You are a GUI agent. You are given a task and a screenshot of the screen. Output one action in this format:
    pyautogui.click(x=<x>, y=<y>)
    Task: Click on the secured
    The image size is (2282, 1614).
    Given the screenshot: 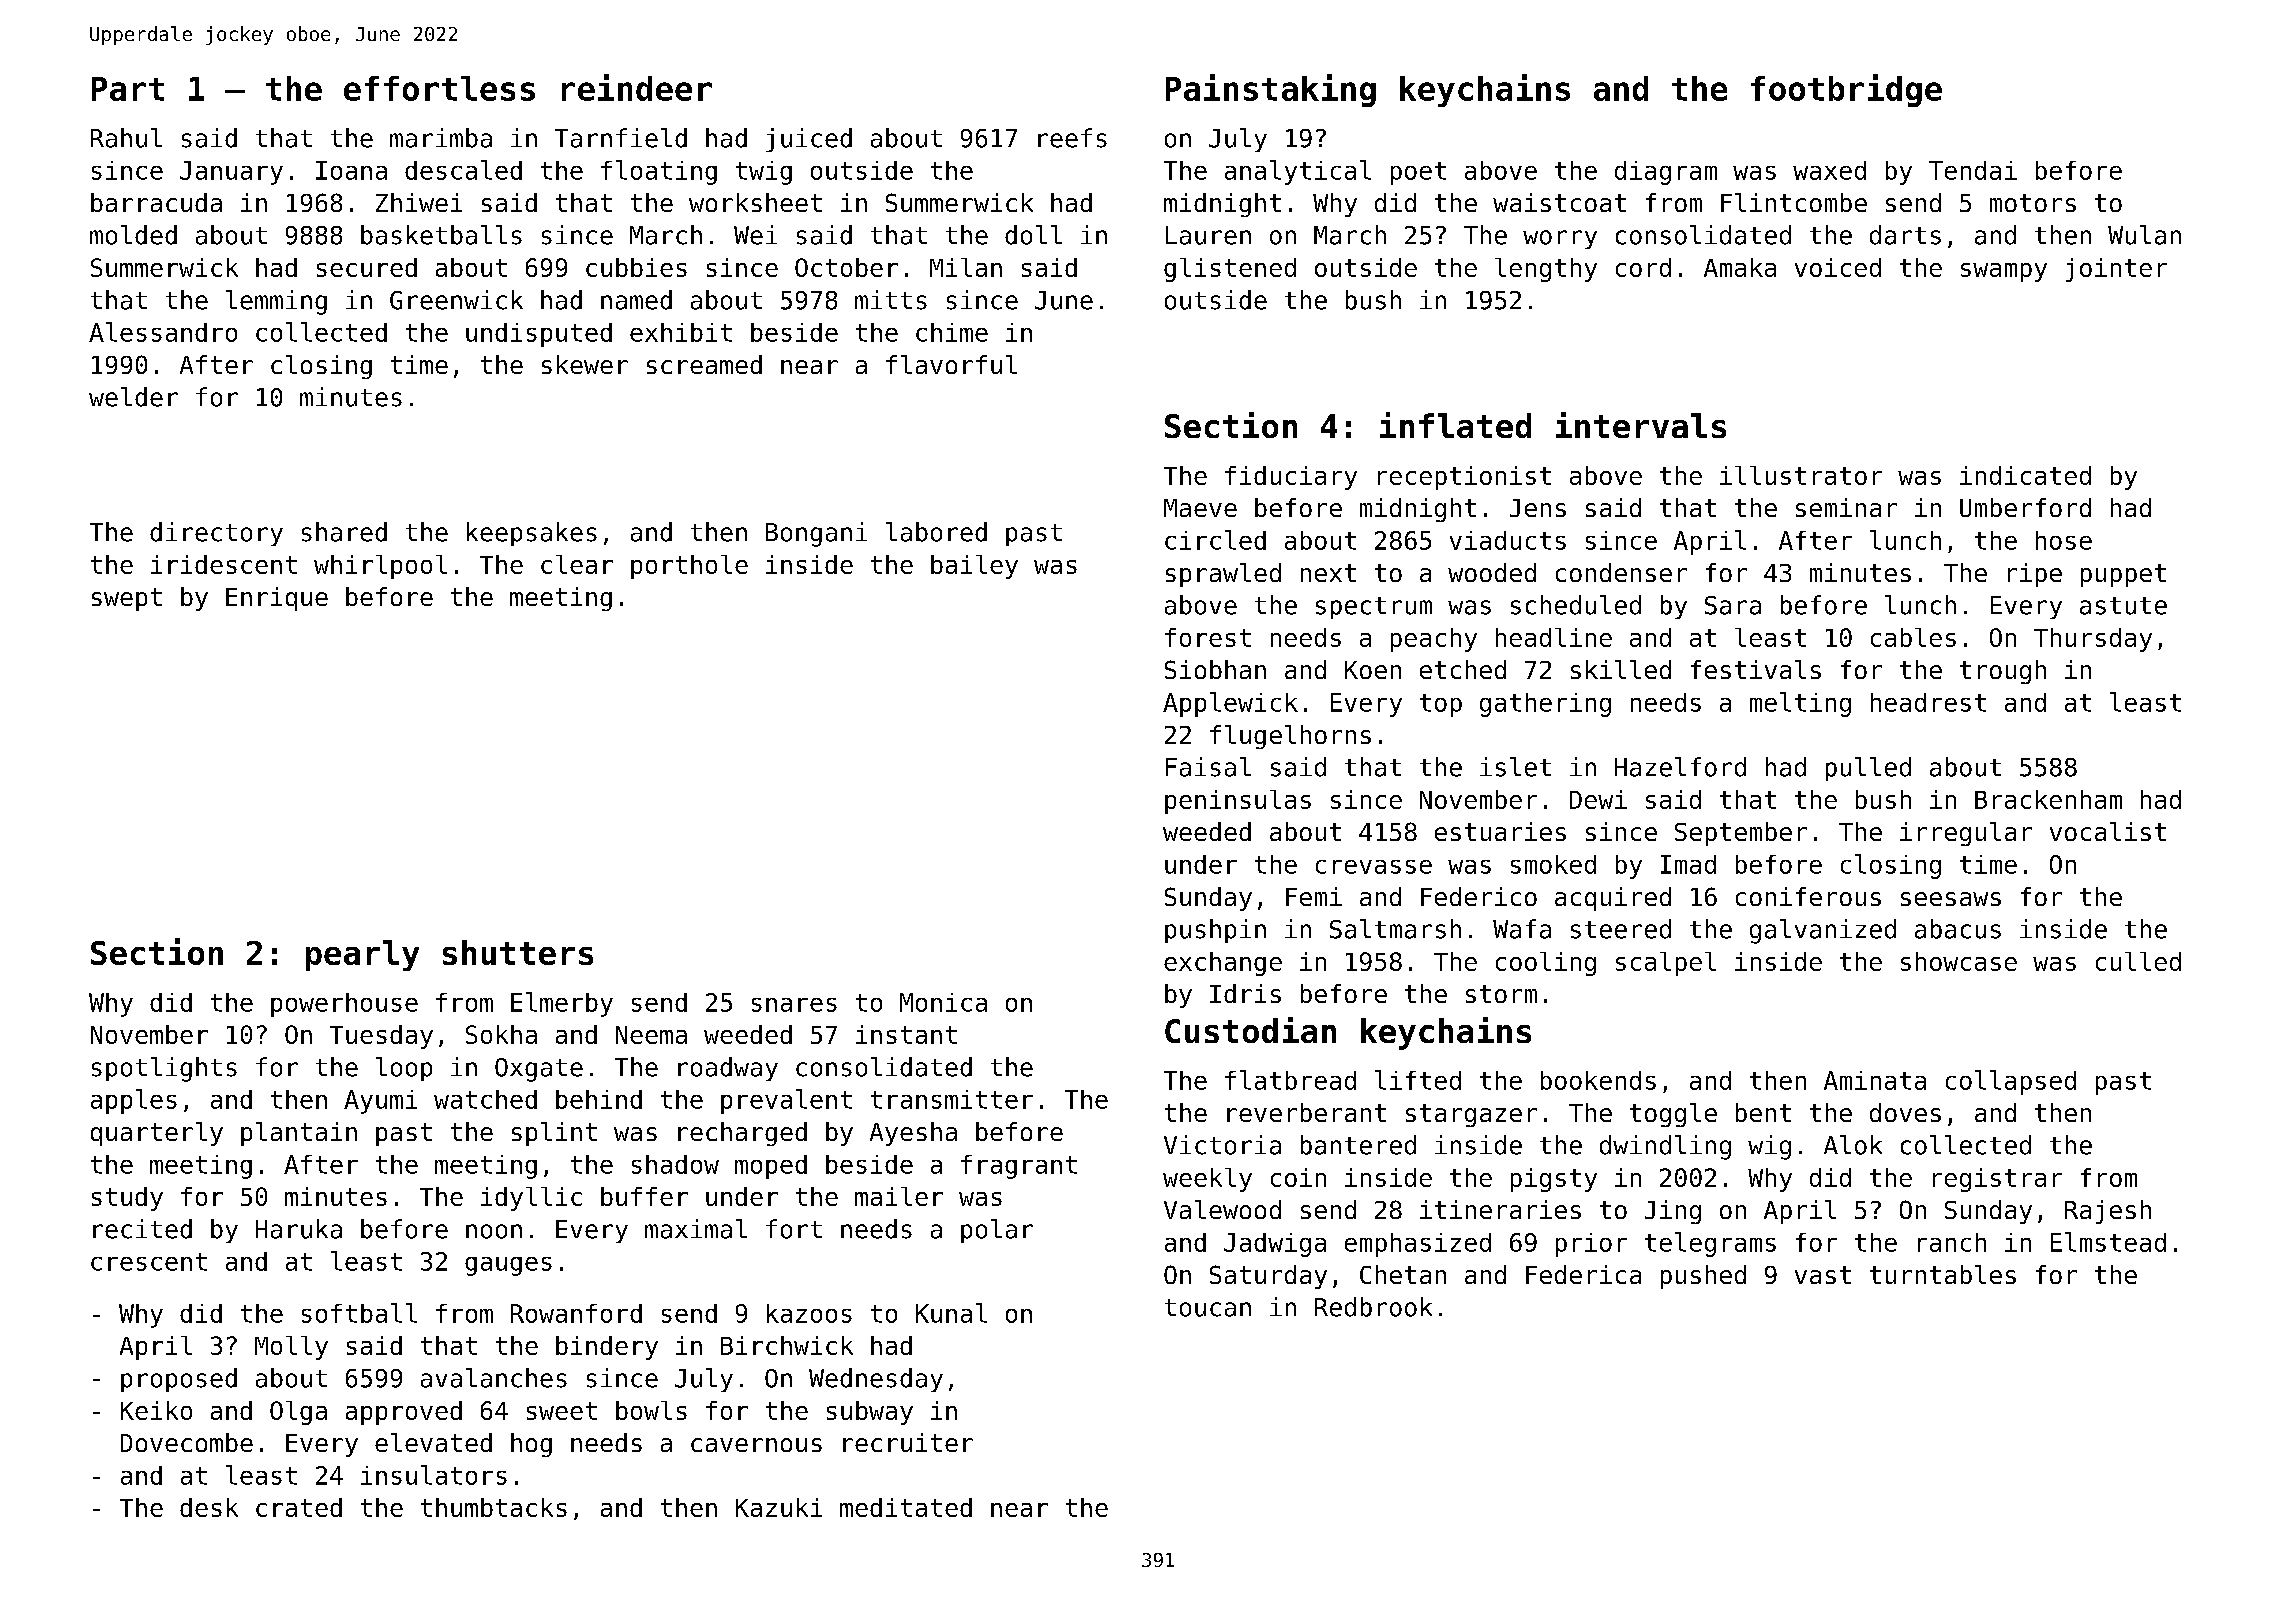 What is the action you would take?
    pyautogui.click(x=367, y=267)
